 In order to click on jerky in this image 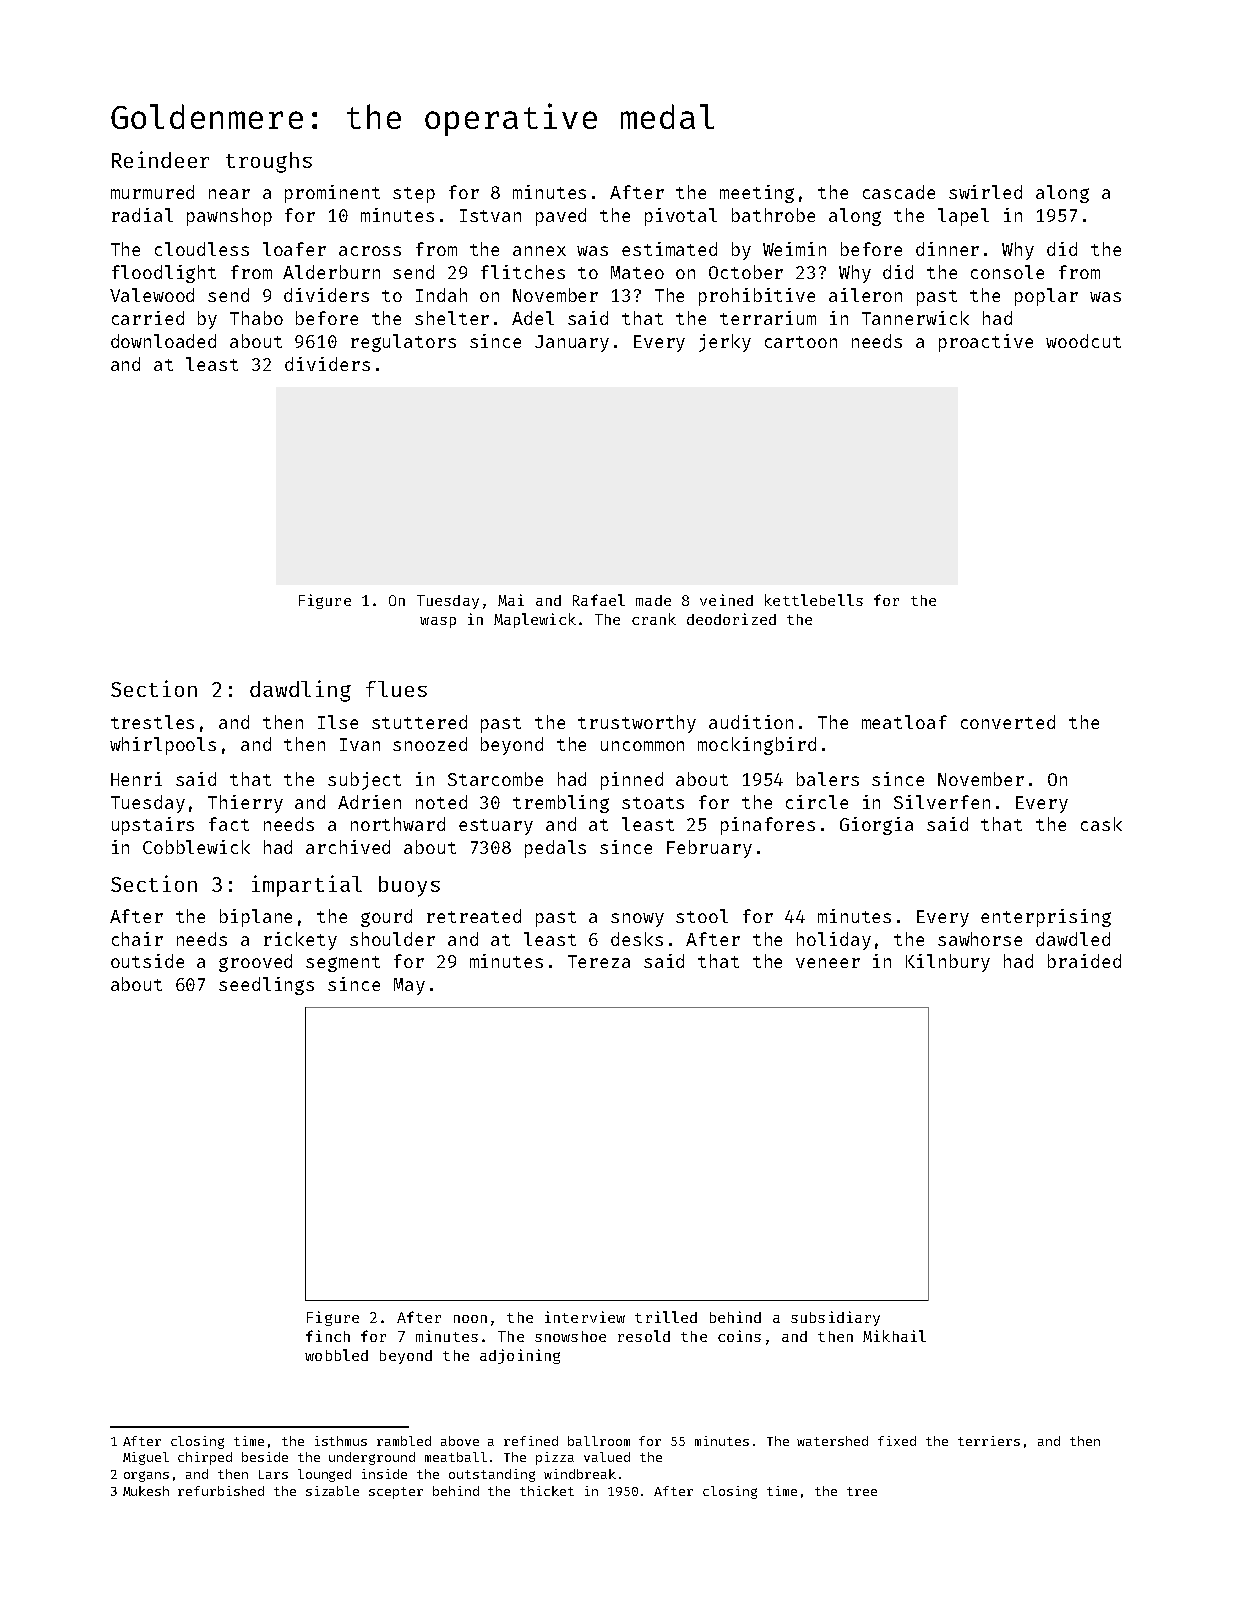, I will do `click(725, 343)`.
